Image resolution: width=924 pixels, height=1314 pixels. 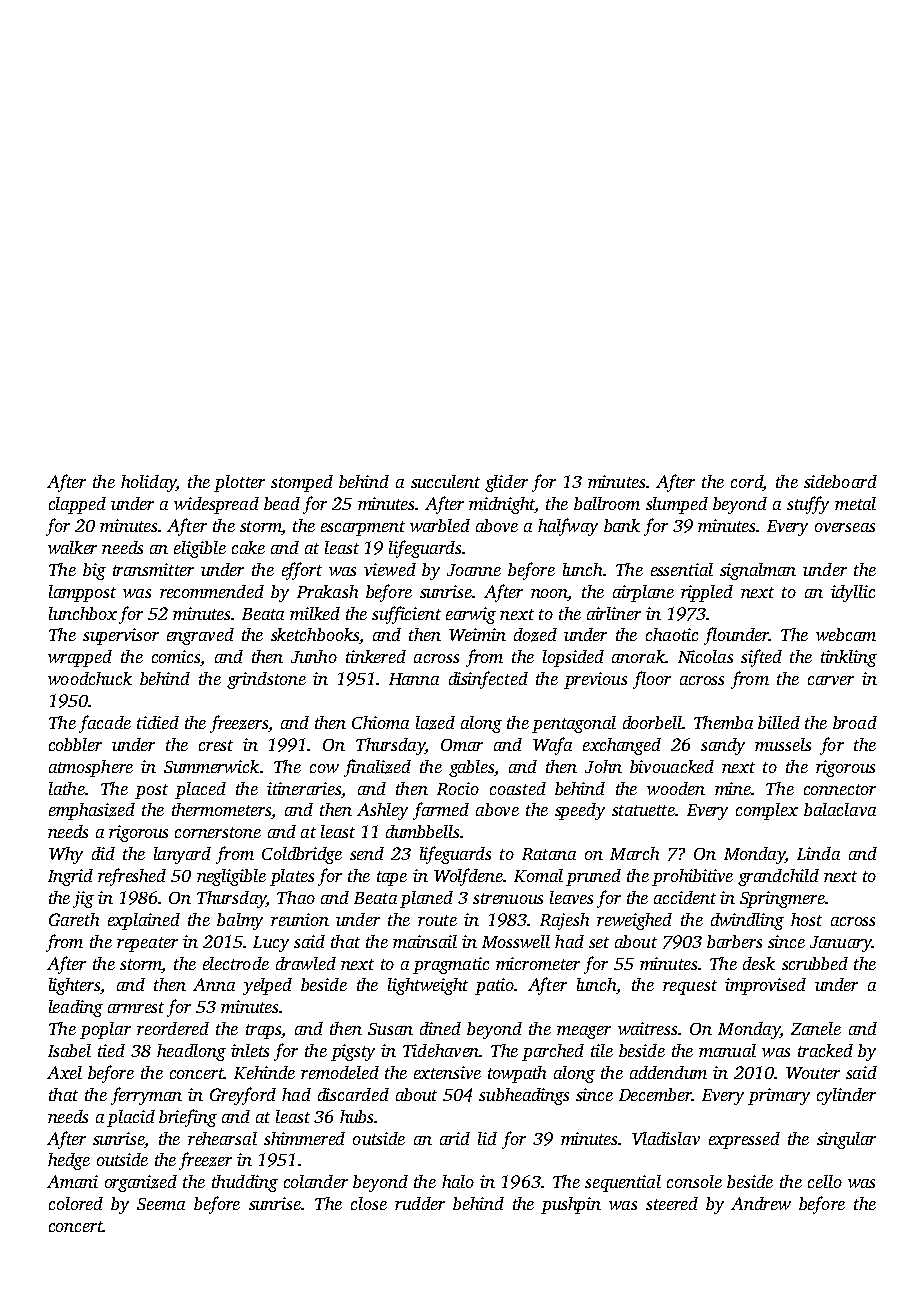 What do you see at coordinates (808, 505) in the page?
I see `stuffy` at bounding box center [808, 505].
